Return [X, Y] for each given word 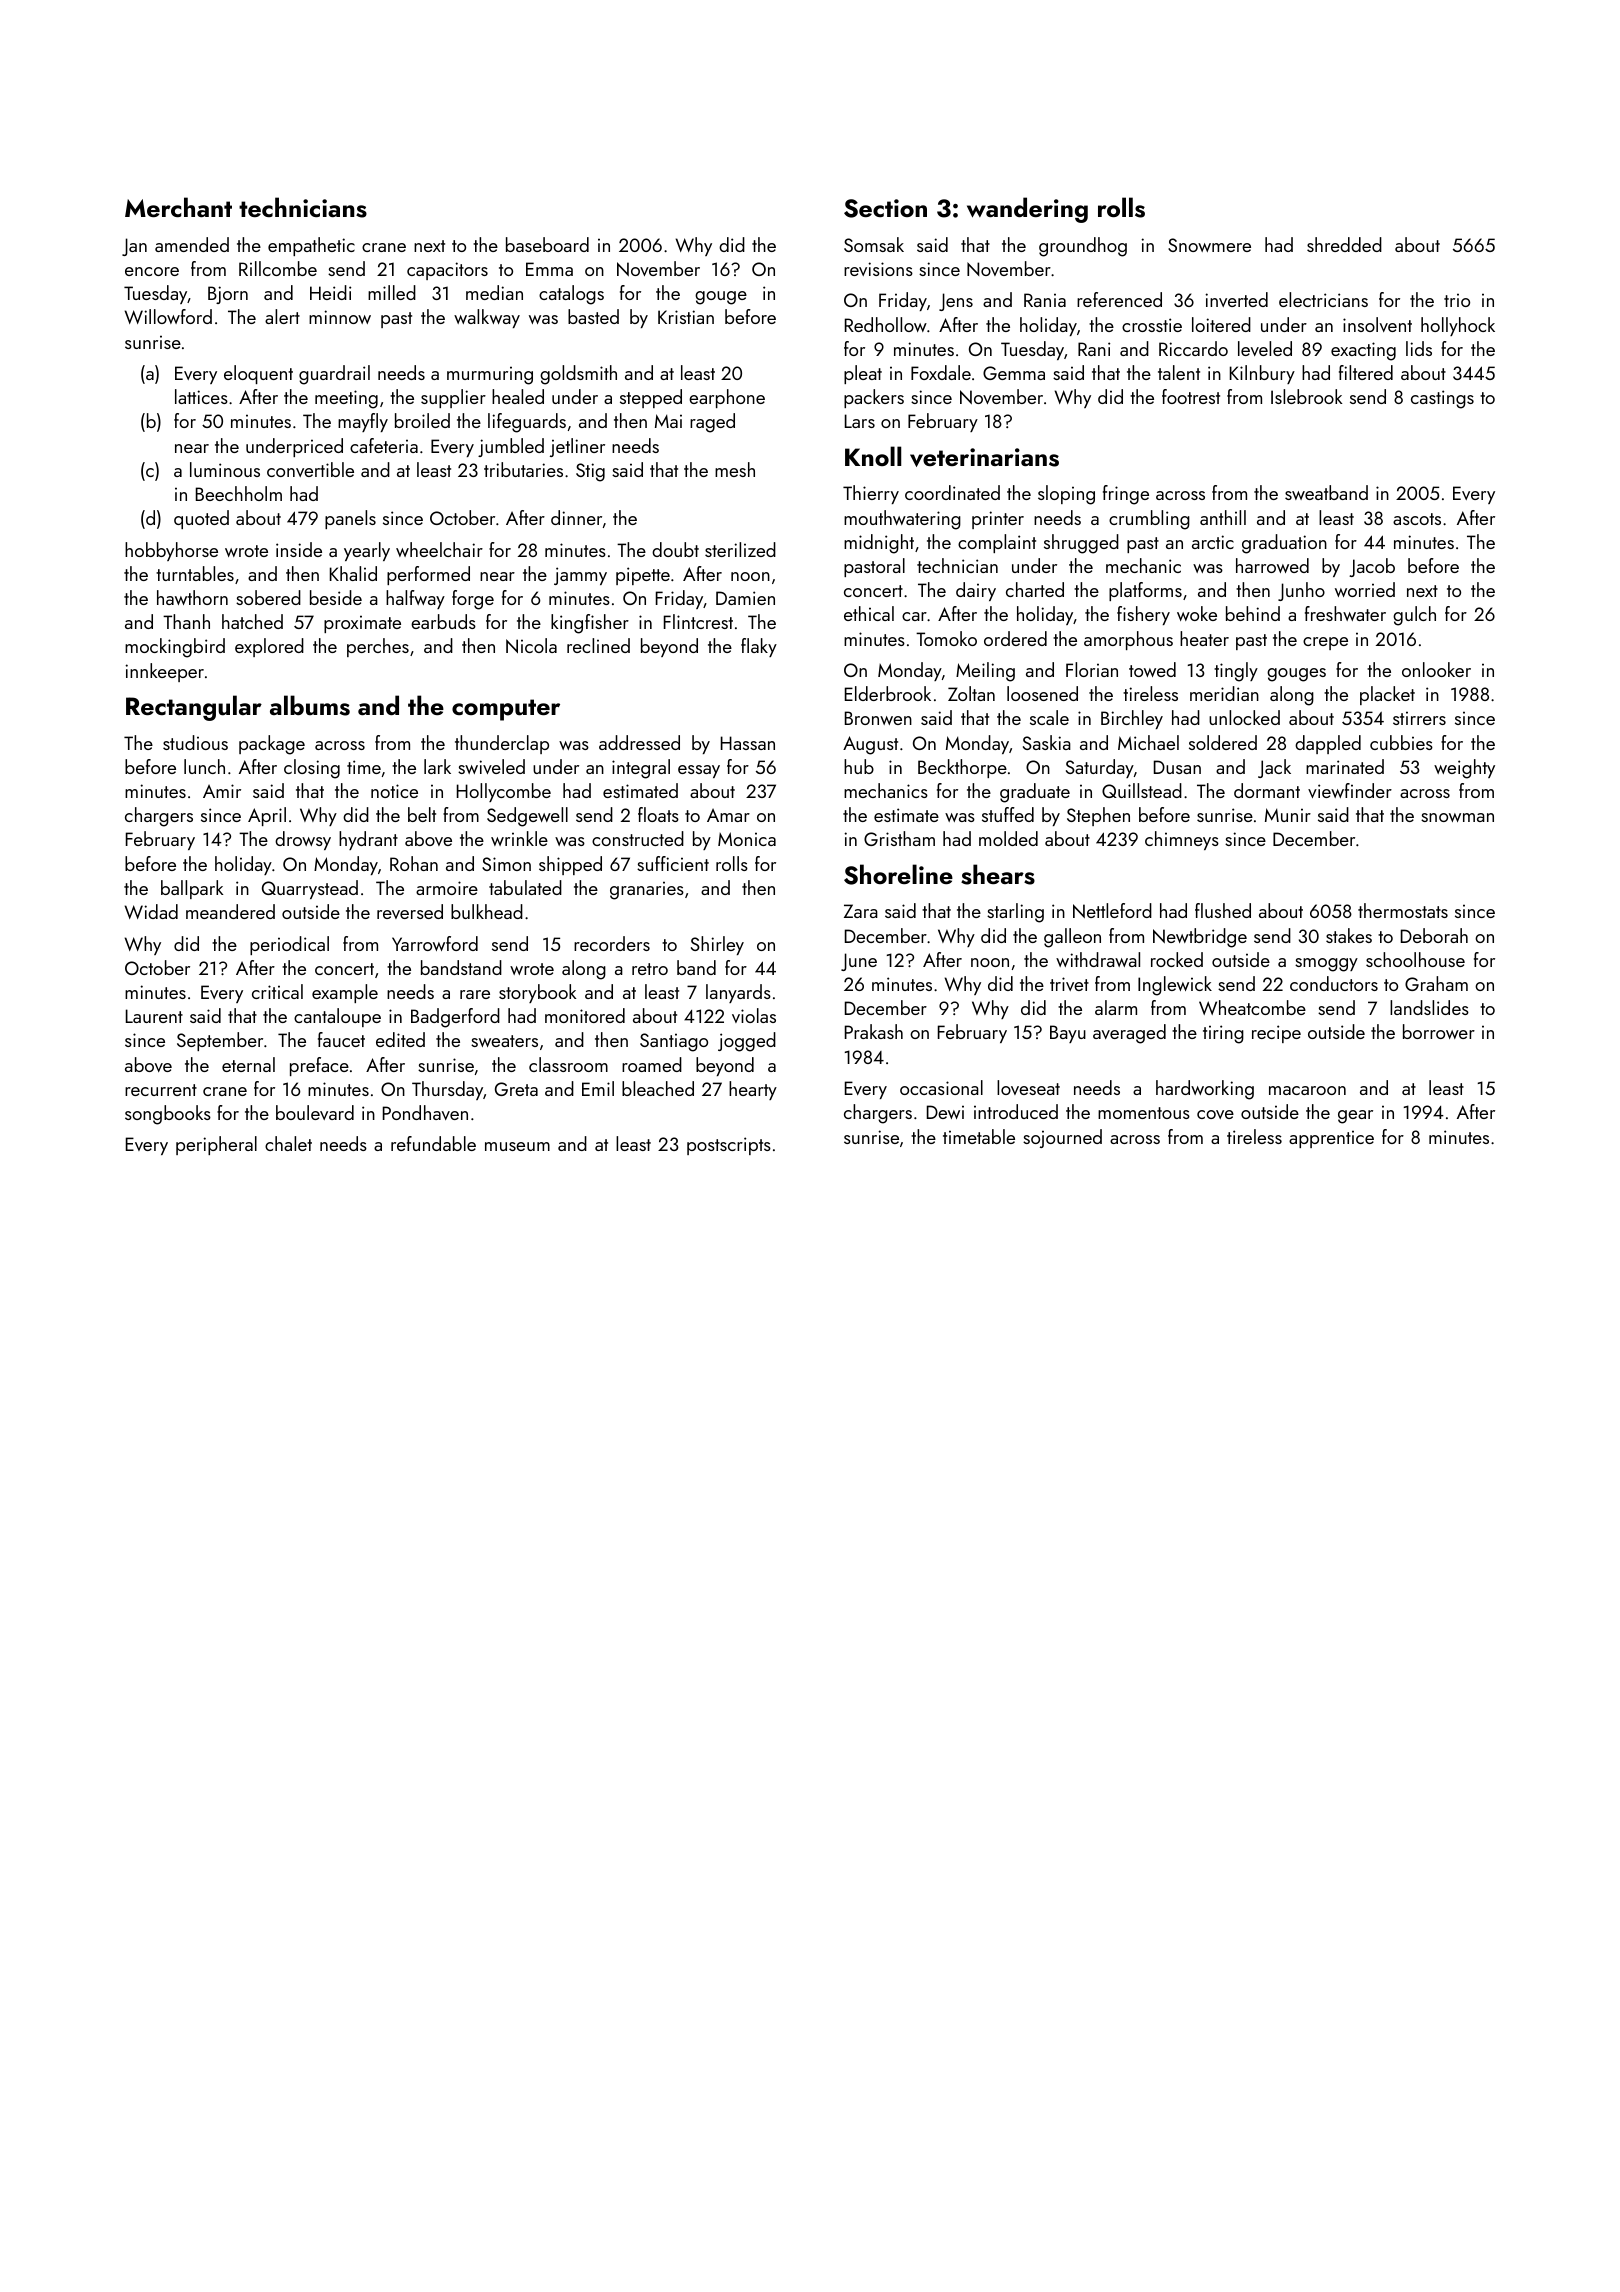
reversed [410, 911]
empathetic [311, 246]
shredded [1344, 244]
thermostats [1403, 910]
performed [428, 575]
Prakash [874, 1031]
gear [1355, 1117]
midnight [879, 544]
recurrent [161, 1090]
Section [885, 208]
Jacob [1372, 567]
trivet [1069, 984]
